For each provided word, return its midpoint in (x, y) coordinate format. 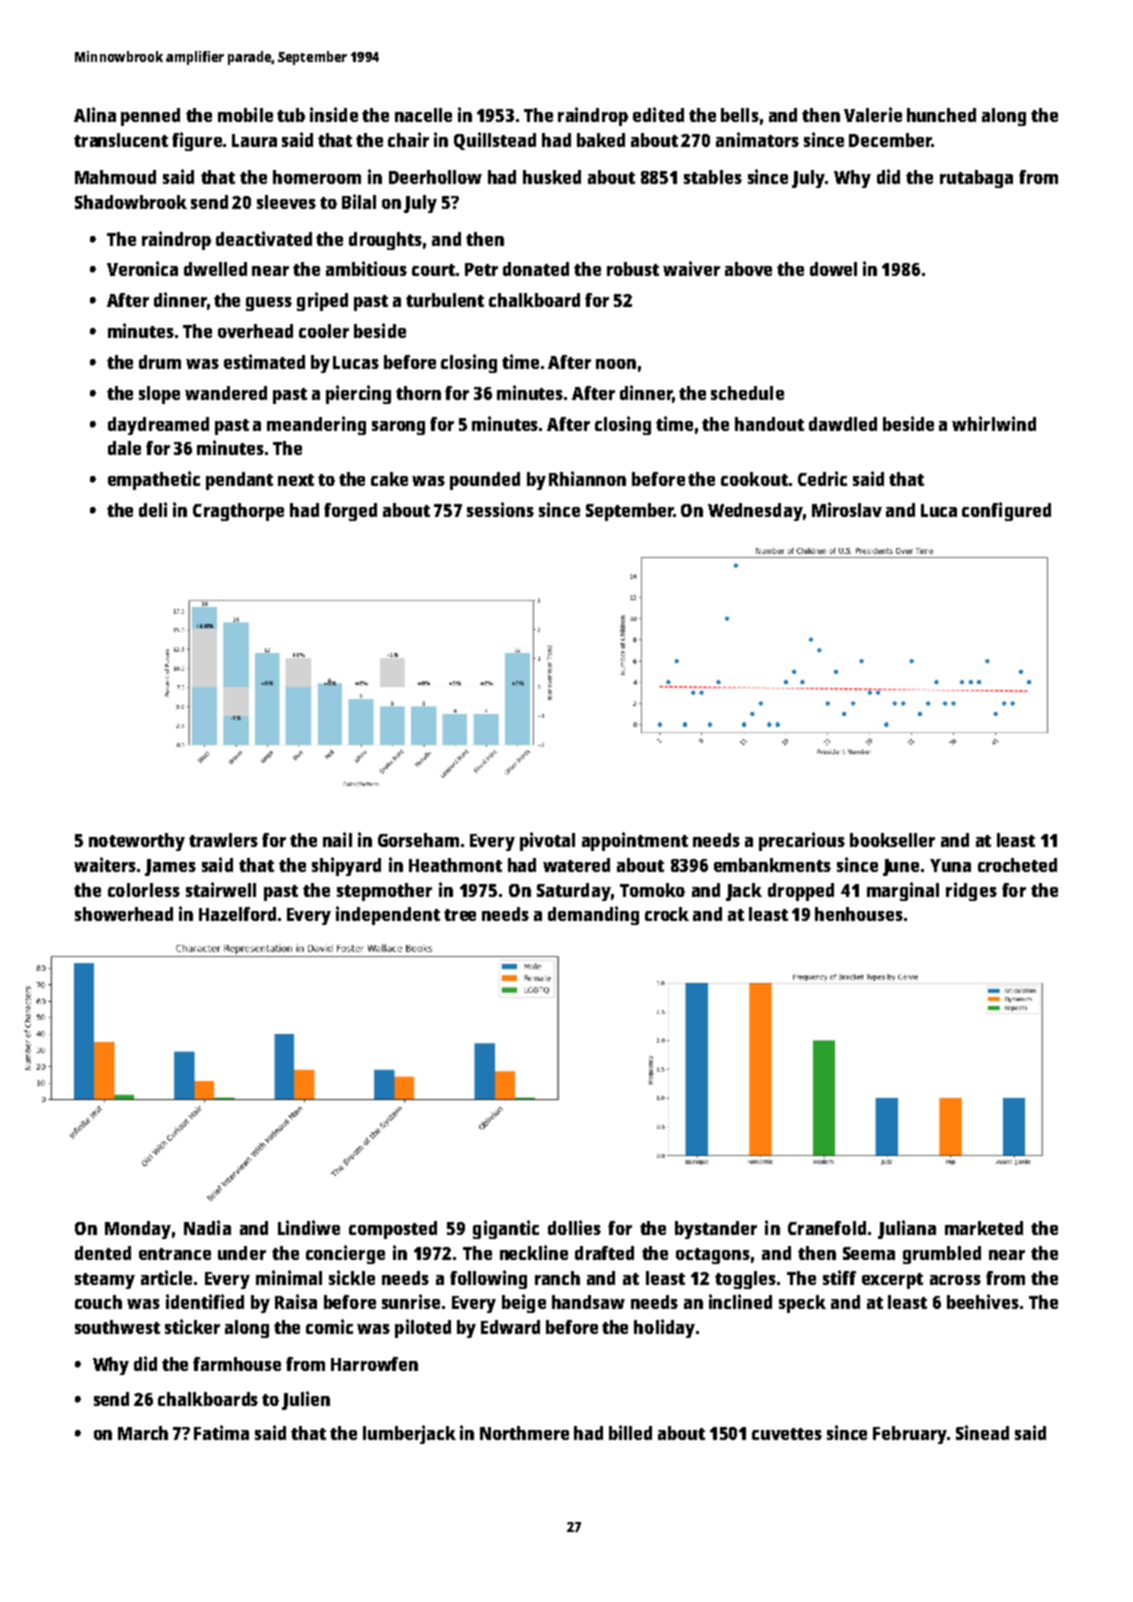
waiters (105, 864)
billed (630, 1432)
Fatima (221, 1432)
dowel (833, 269)
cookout (754, 479)
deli (153, 509)
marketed (984, 1228)
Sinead (982, 1432)
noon (616, 364)
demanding (593, 915)
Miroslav (847, 509)
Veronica (142, 268)
